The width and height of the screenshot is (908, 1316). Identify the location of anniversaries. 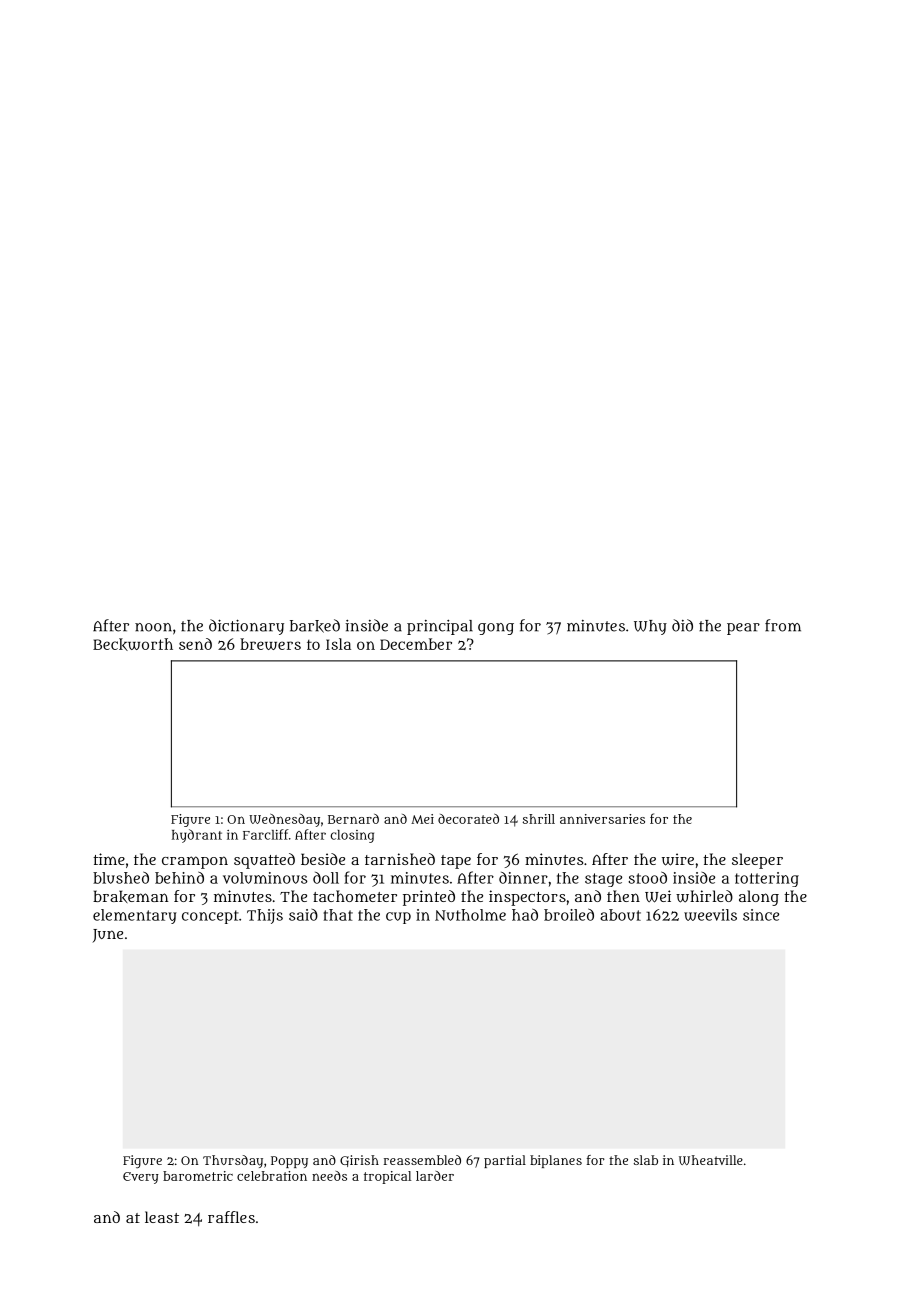
(602, 819).
